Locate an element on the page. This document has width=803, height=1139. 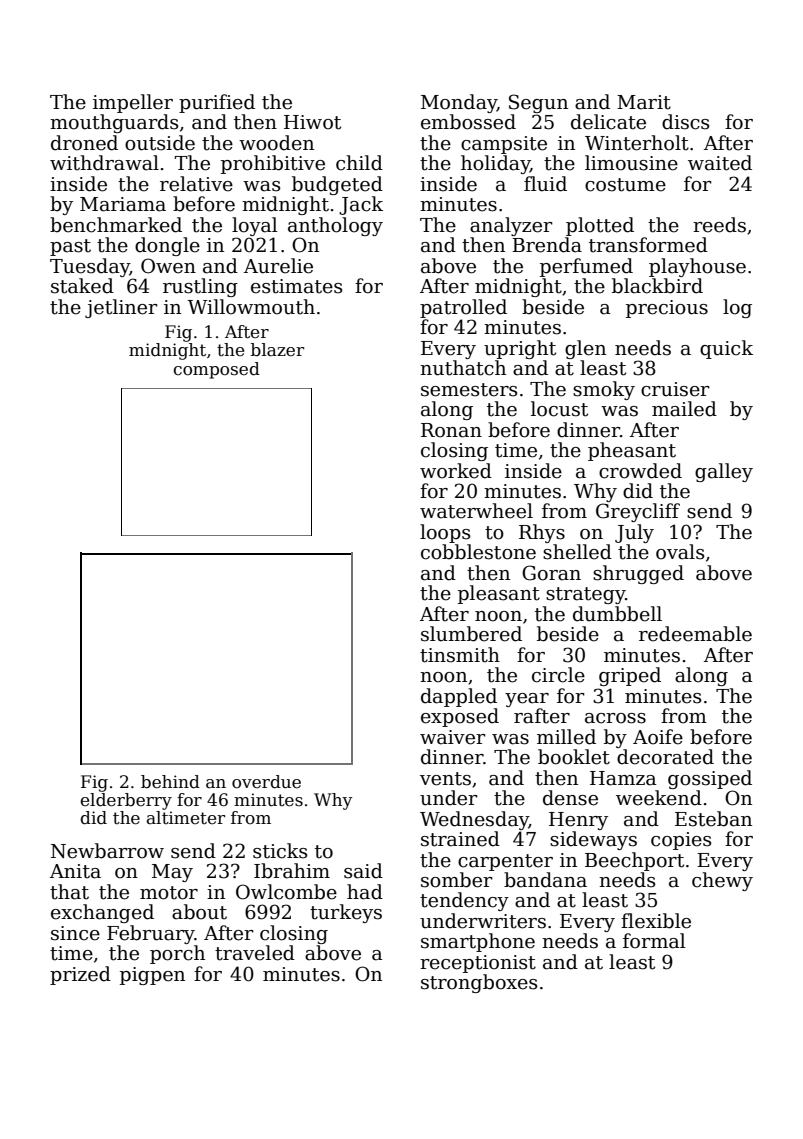
Greycliff is located at coordinates (638, 512).
